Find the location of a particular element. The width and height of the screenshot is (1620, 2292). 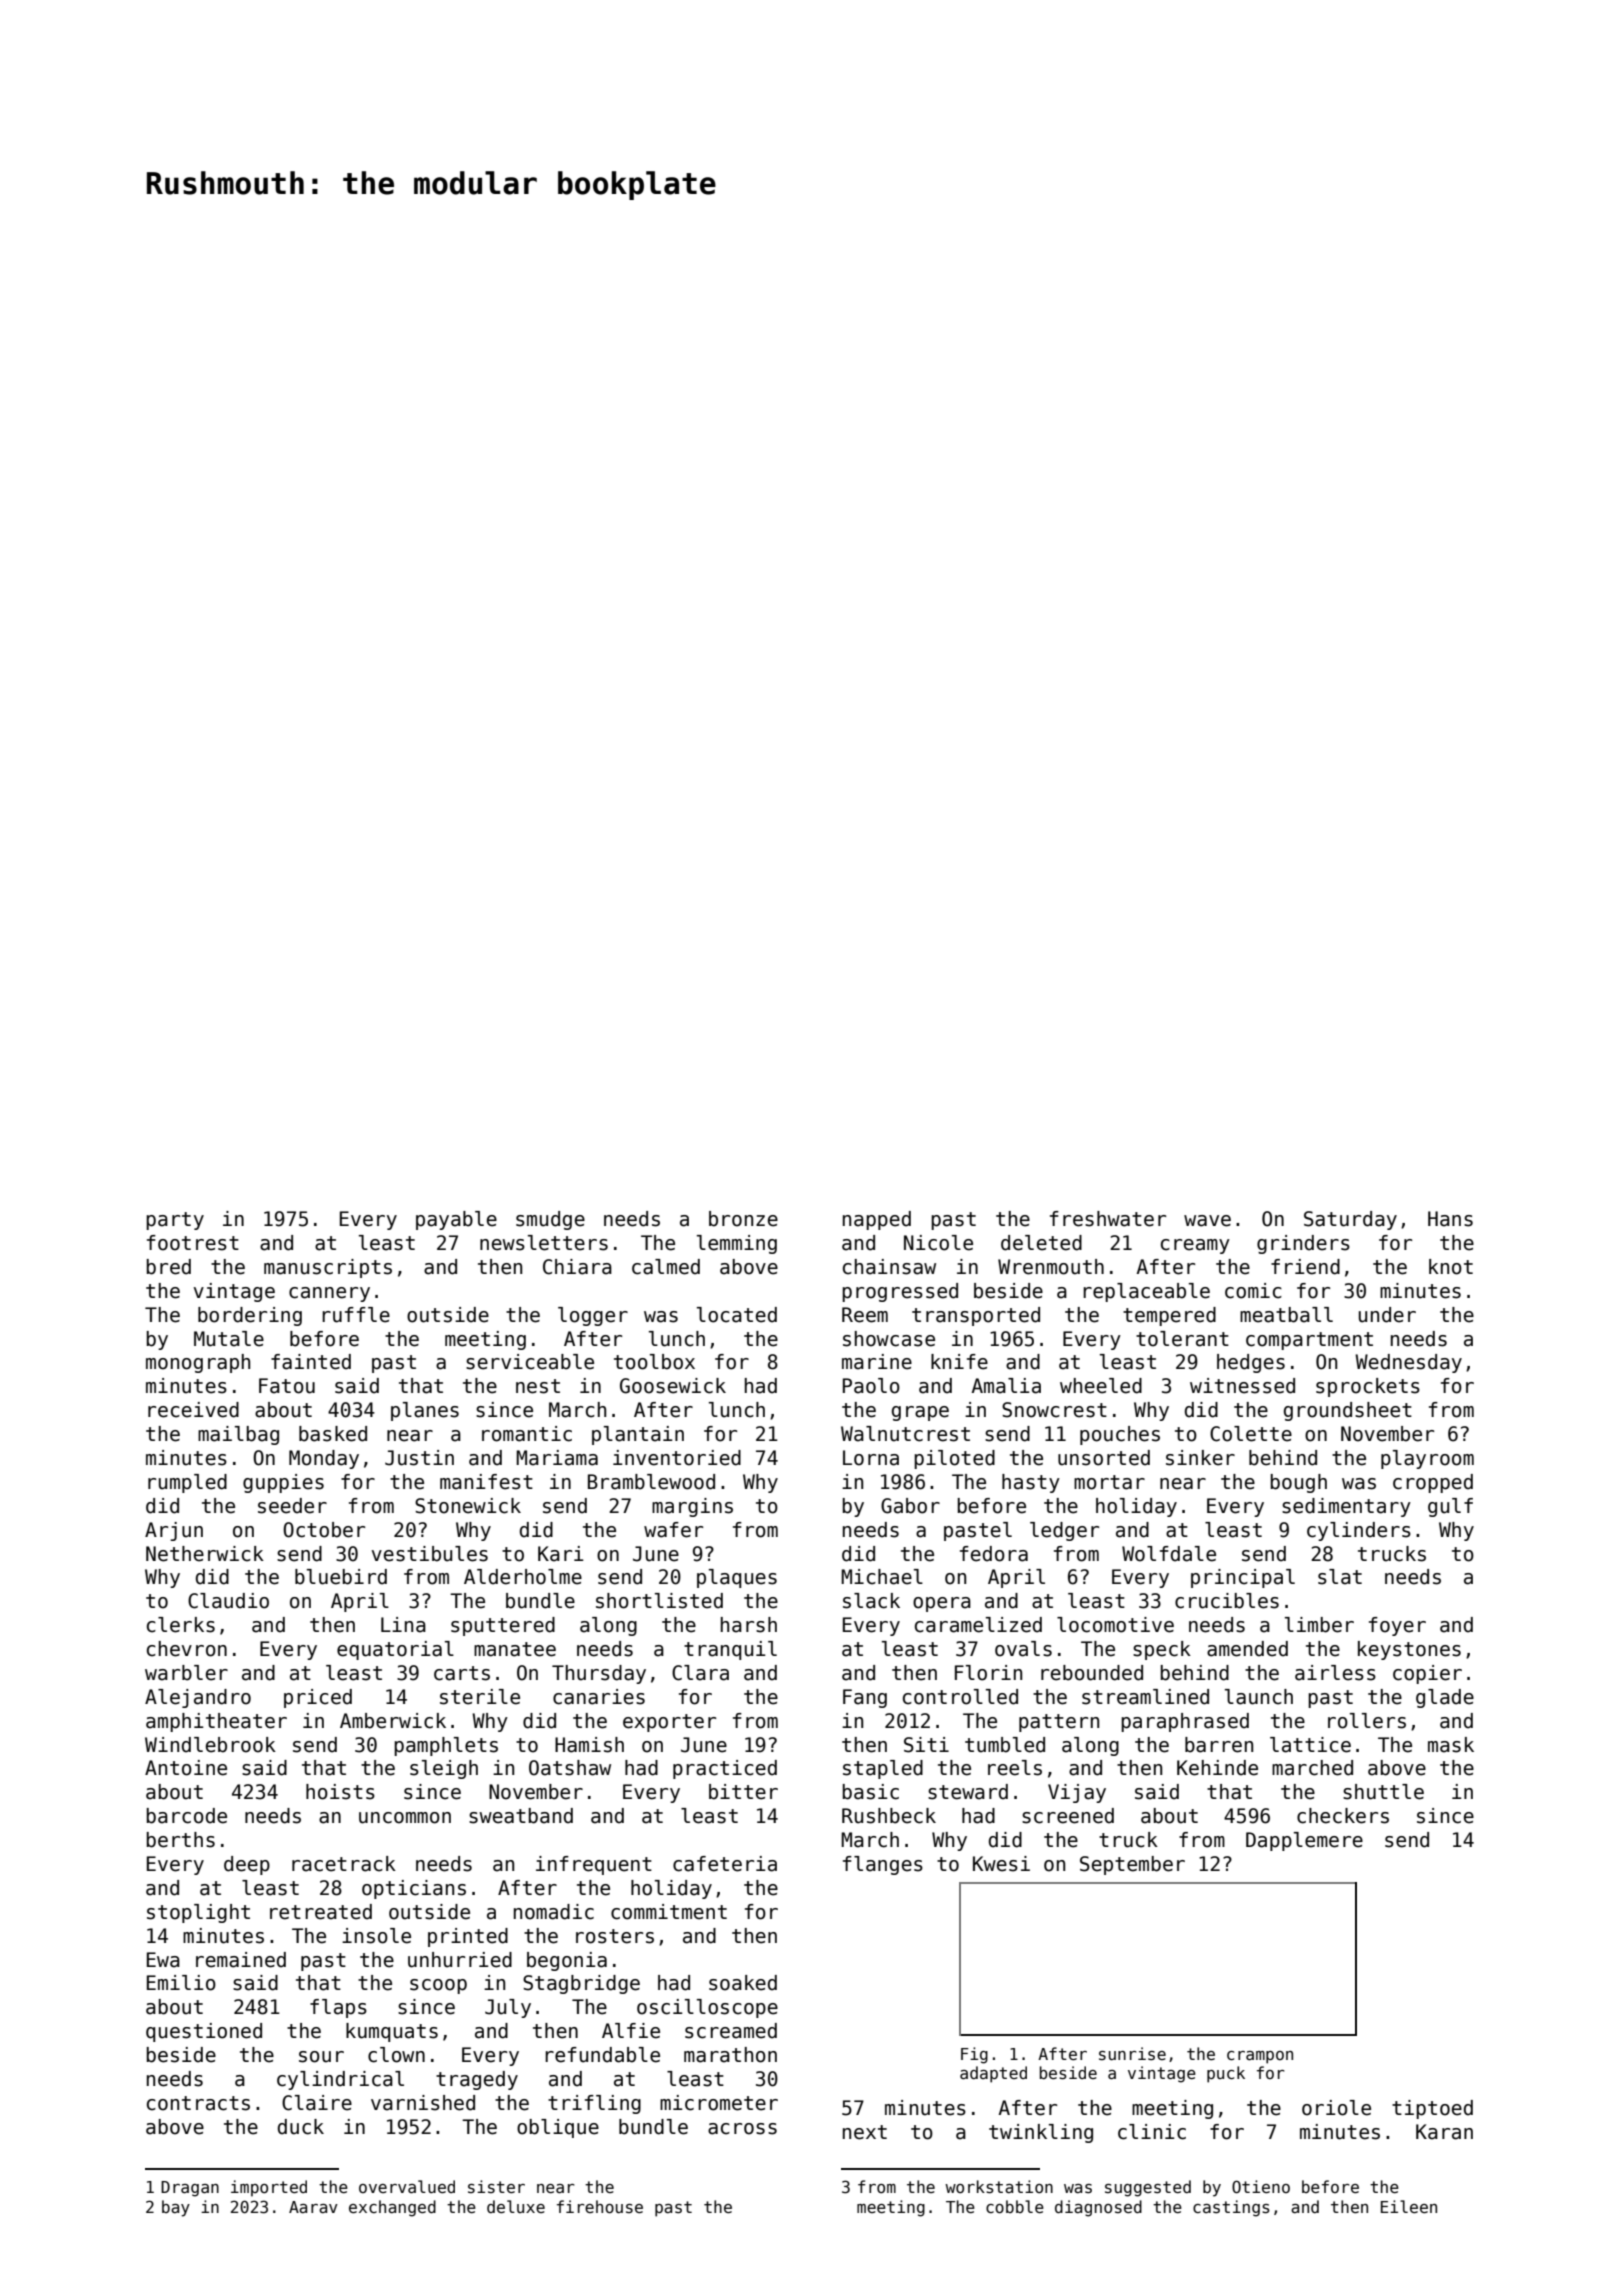

cylinders is located at coordinates (1359, 1531).
